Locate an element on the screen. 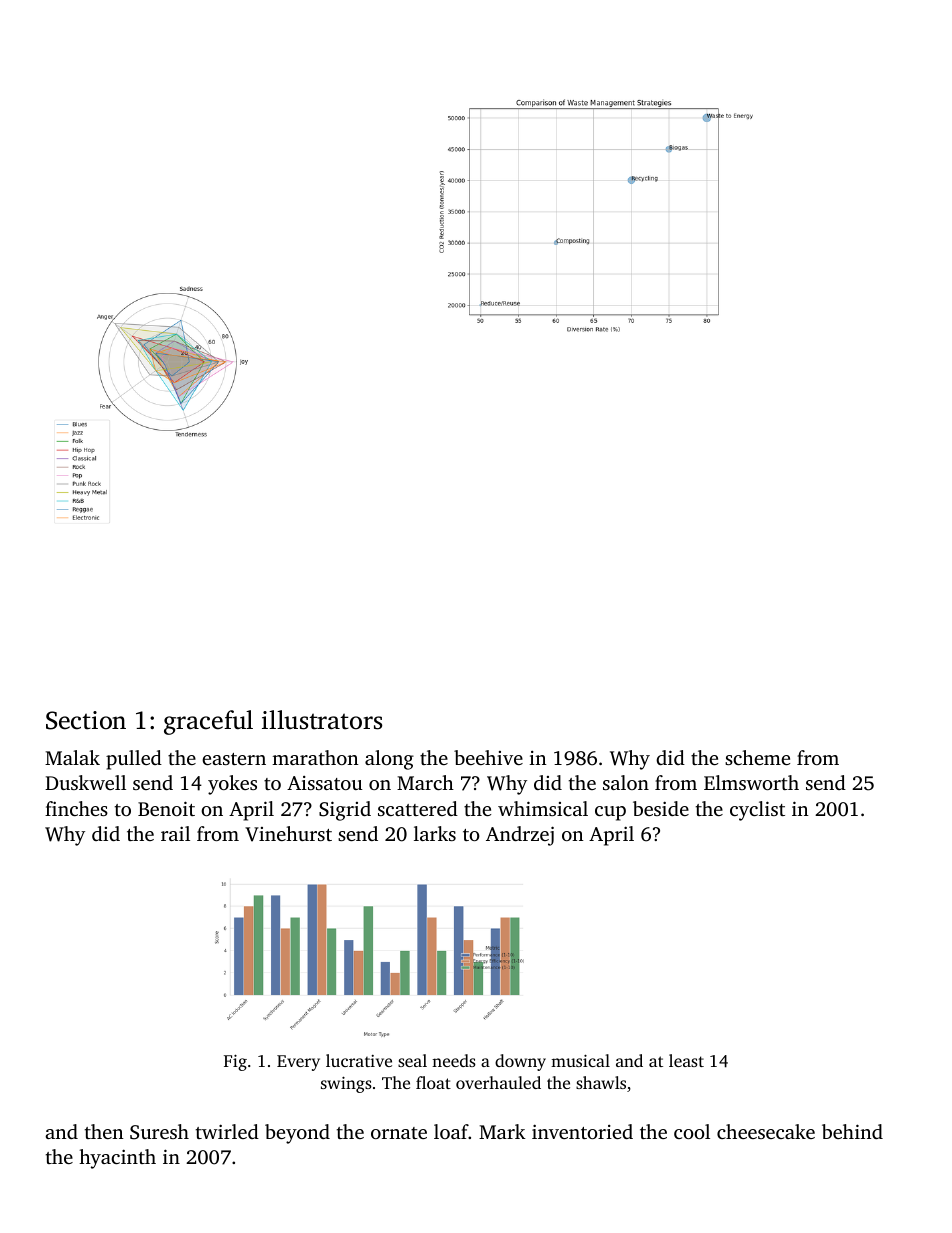  cool is located at coordinates (692, 1131).
